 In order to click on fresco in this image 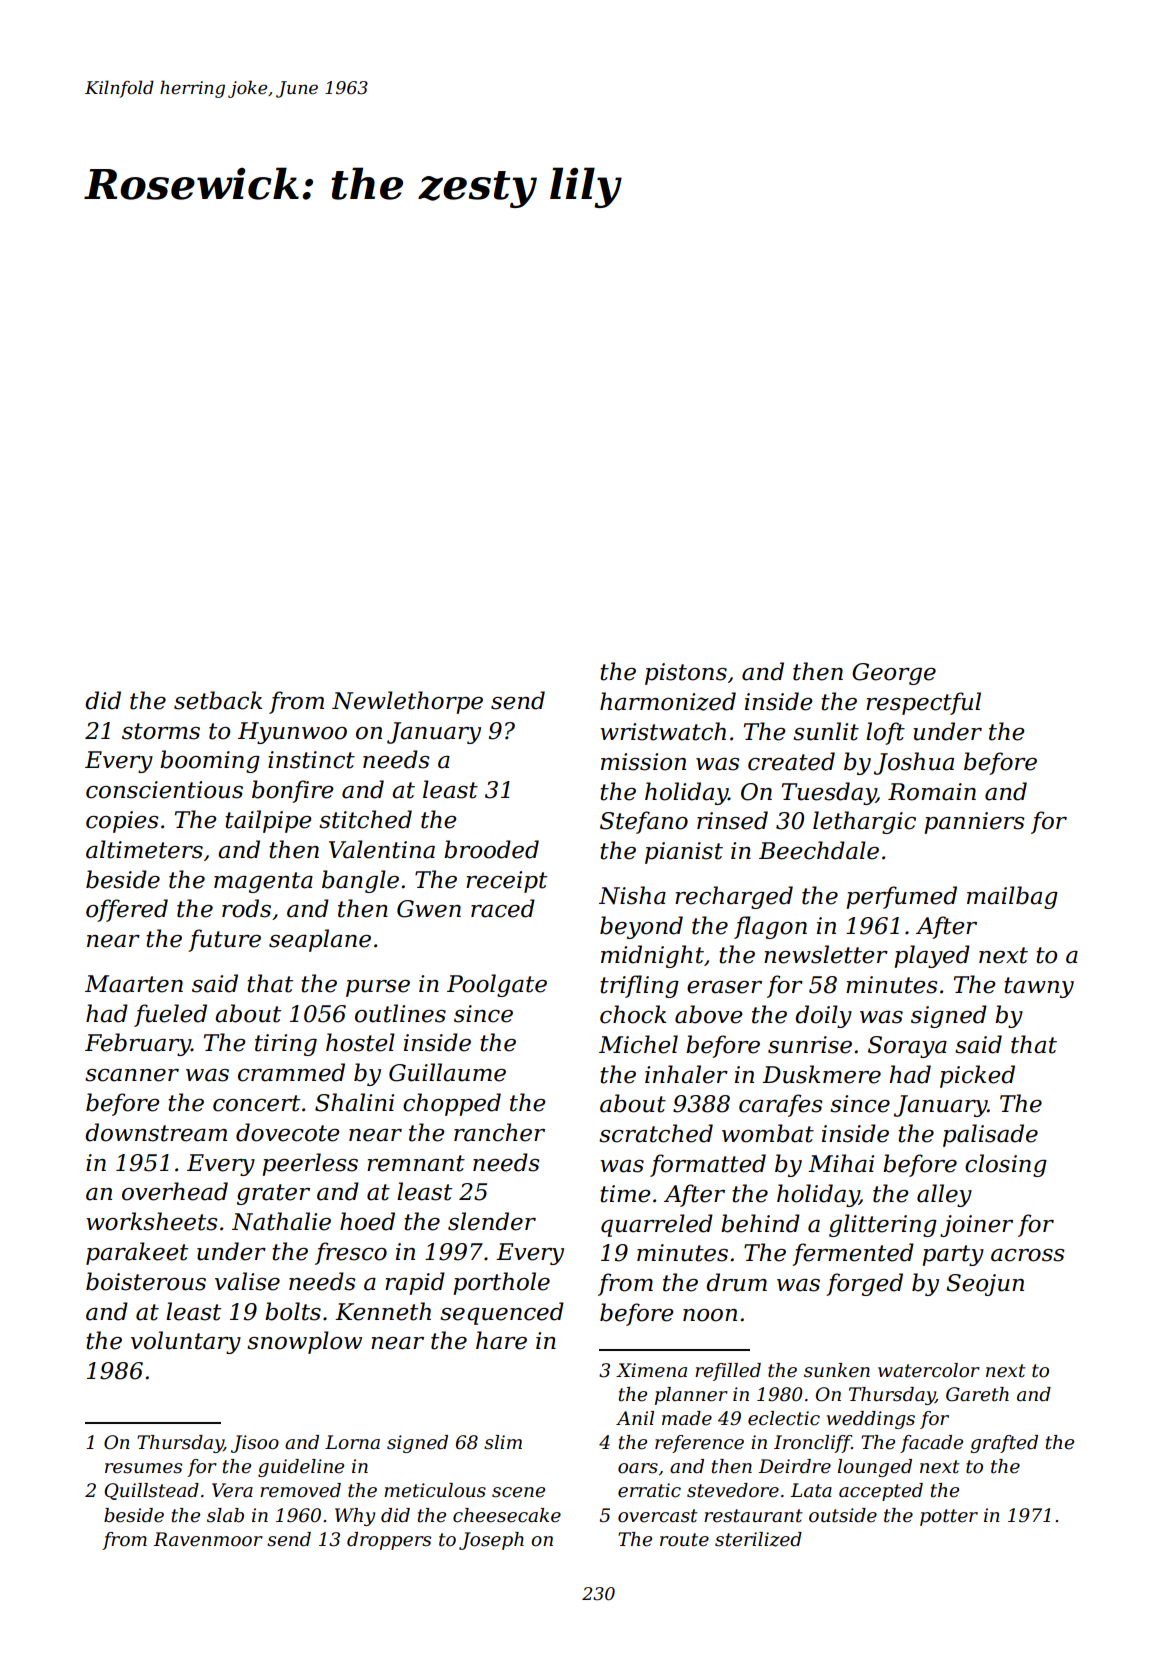, I will do `click(351, 1253)`.
